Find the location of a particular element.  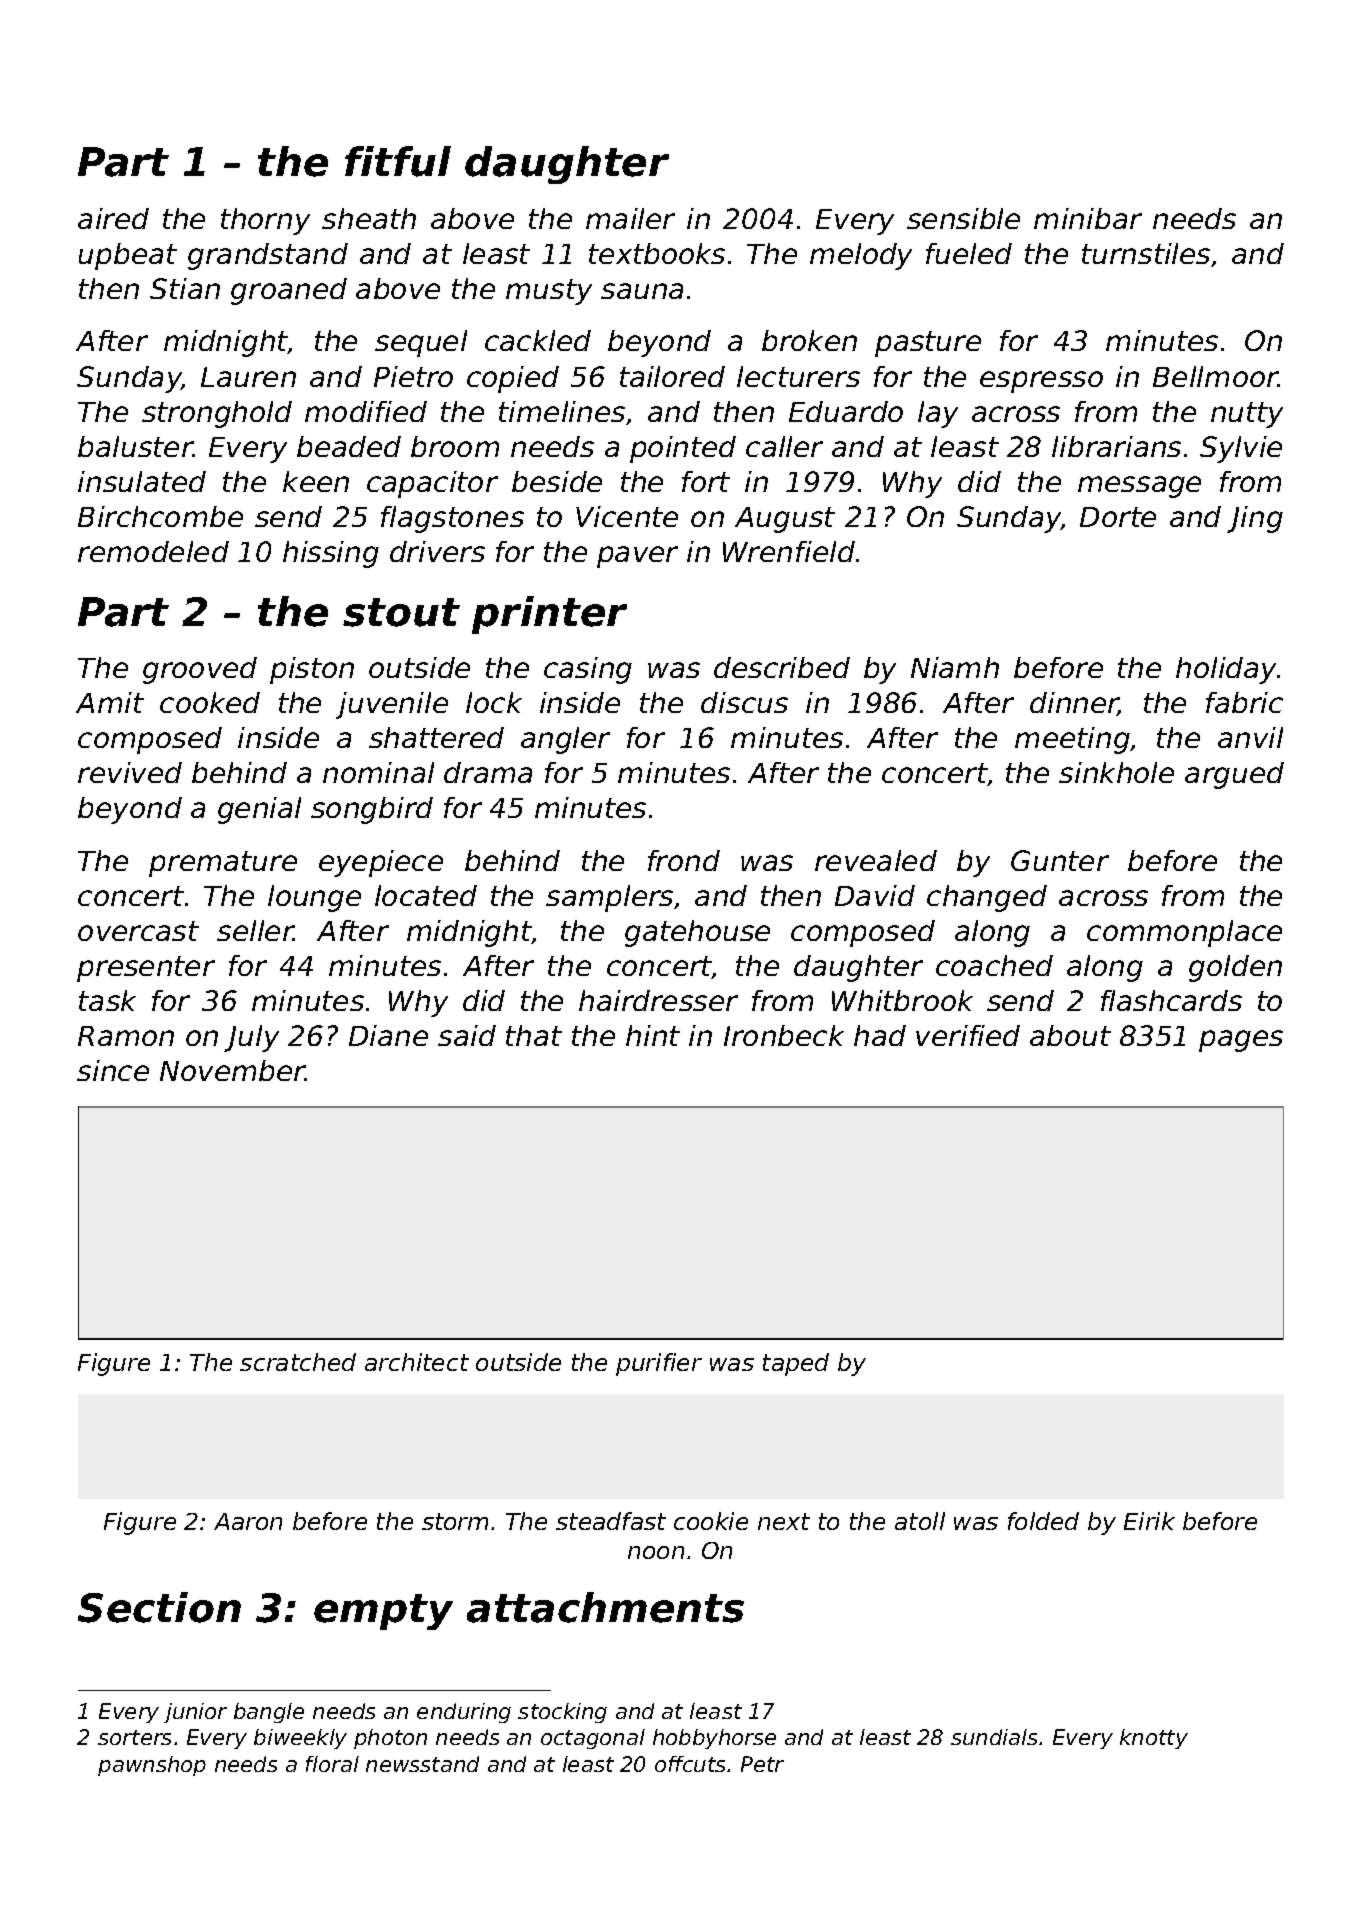

purifier is located at coordinates (659, 1364).
